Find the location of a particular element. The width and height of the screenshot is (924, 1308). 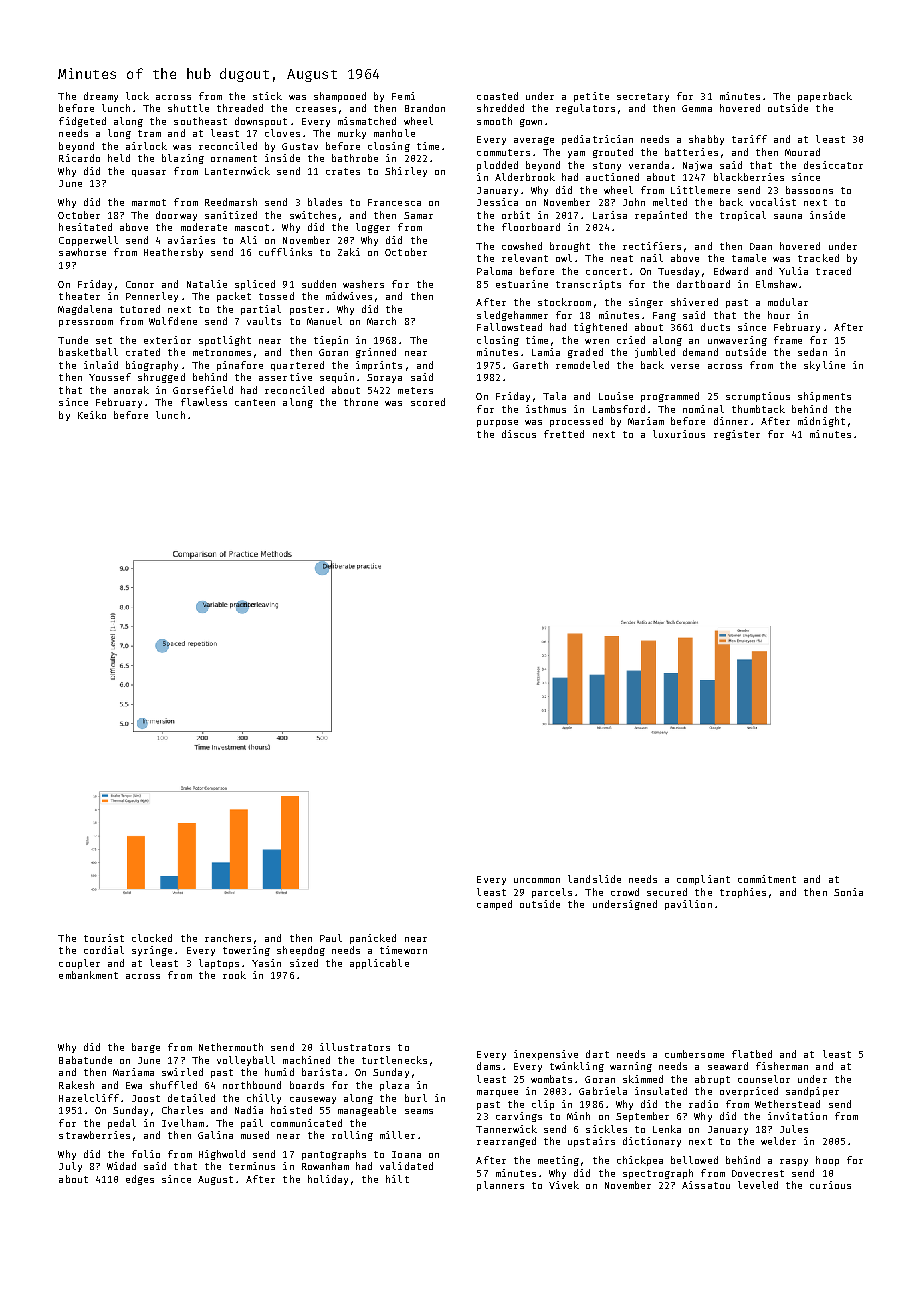

flawless is located at coordinates (204, 402).
